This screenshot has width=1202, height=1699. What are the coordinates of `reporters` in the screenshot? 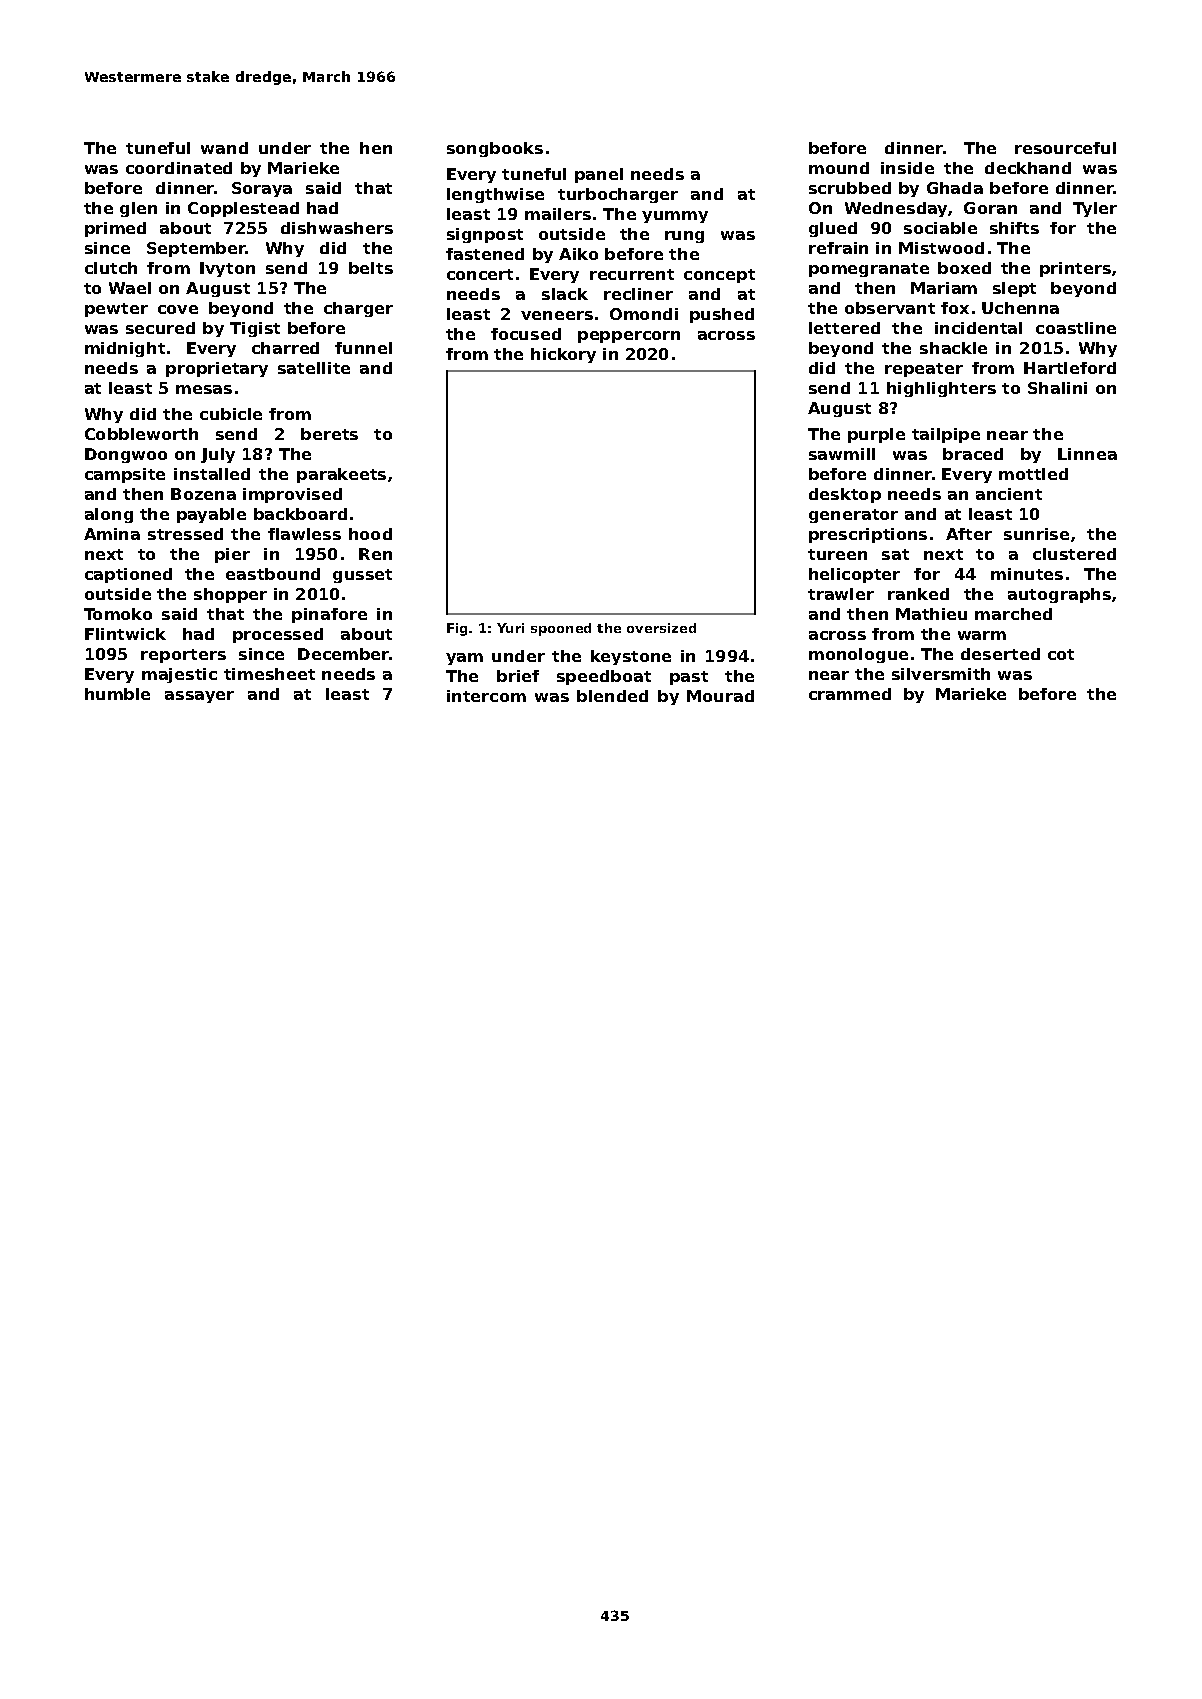 It's located at (183, 656).
